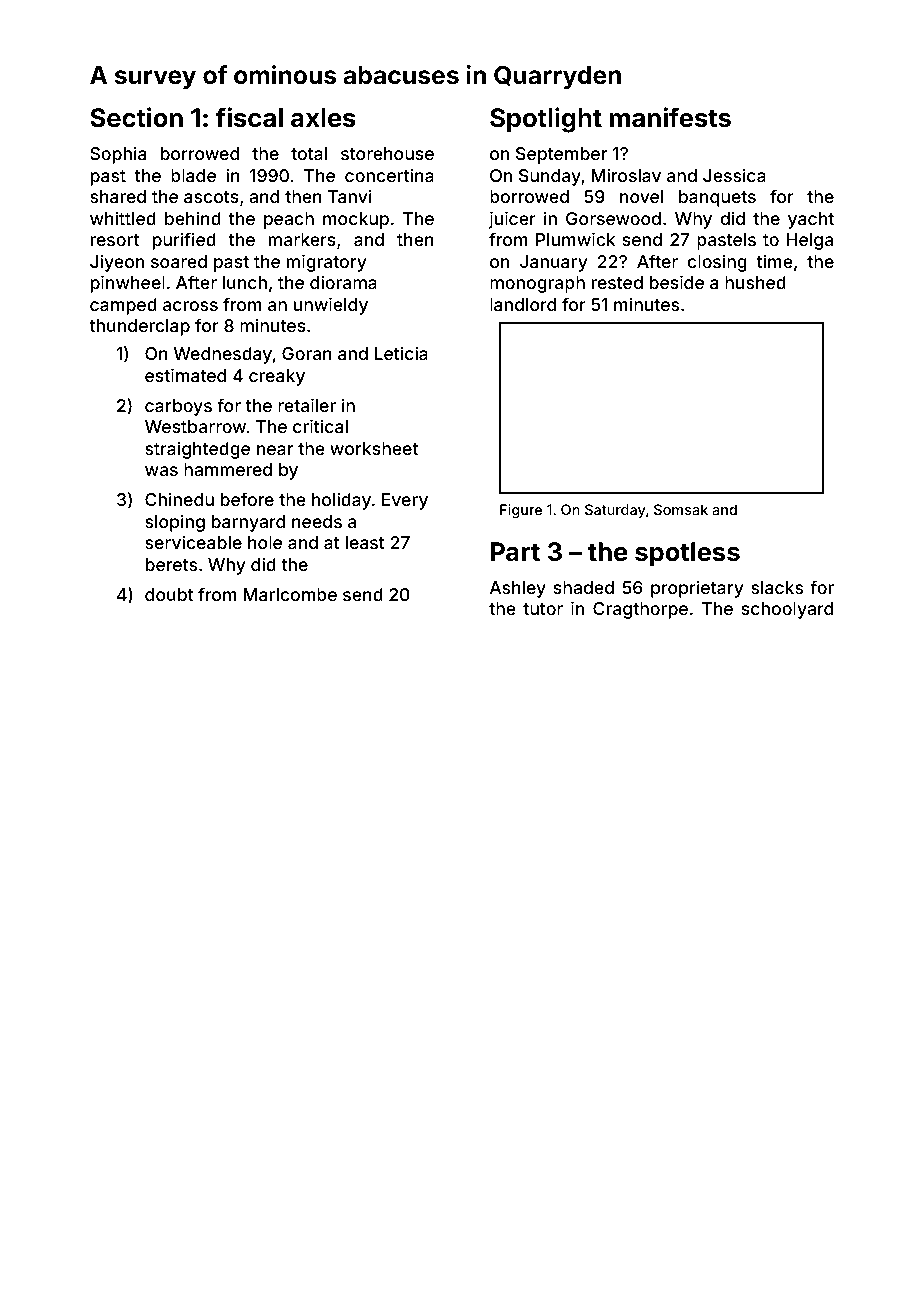  I want to click on estimated, so click(185, 375).
